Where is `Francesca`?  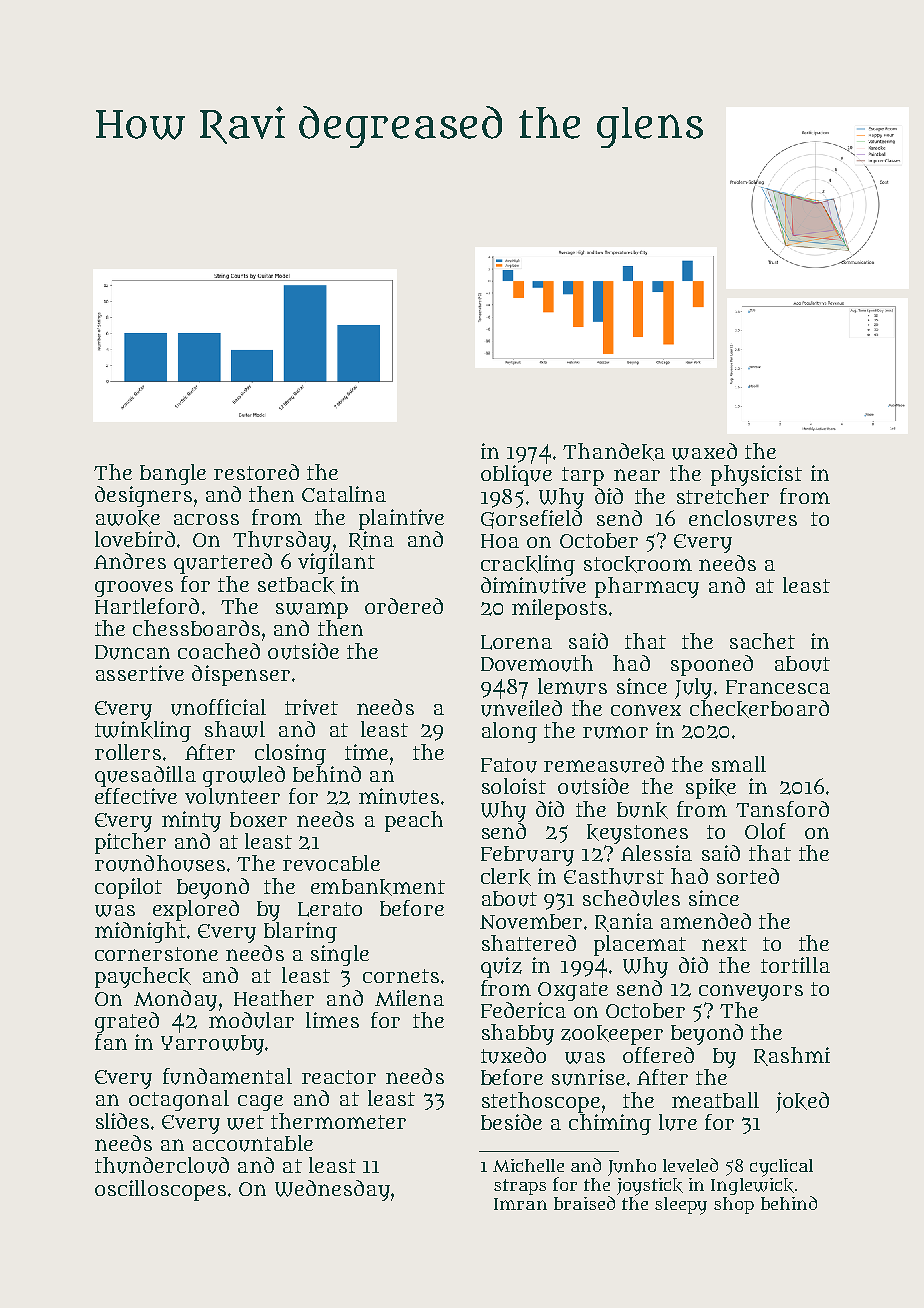
Francesca is located at coordinates (778, 687).
